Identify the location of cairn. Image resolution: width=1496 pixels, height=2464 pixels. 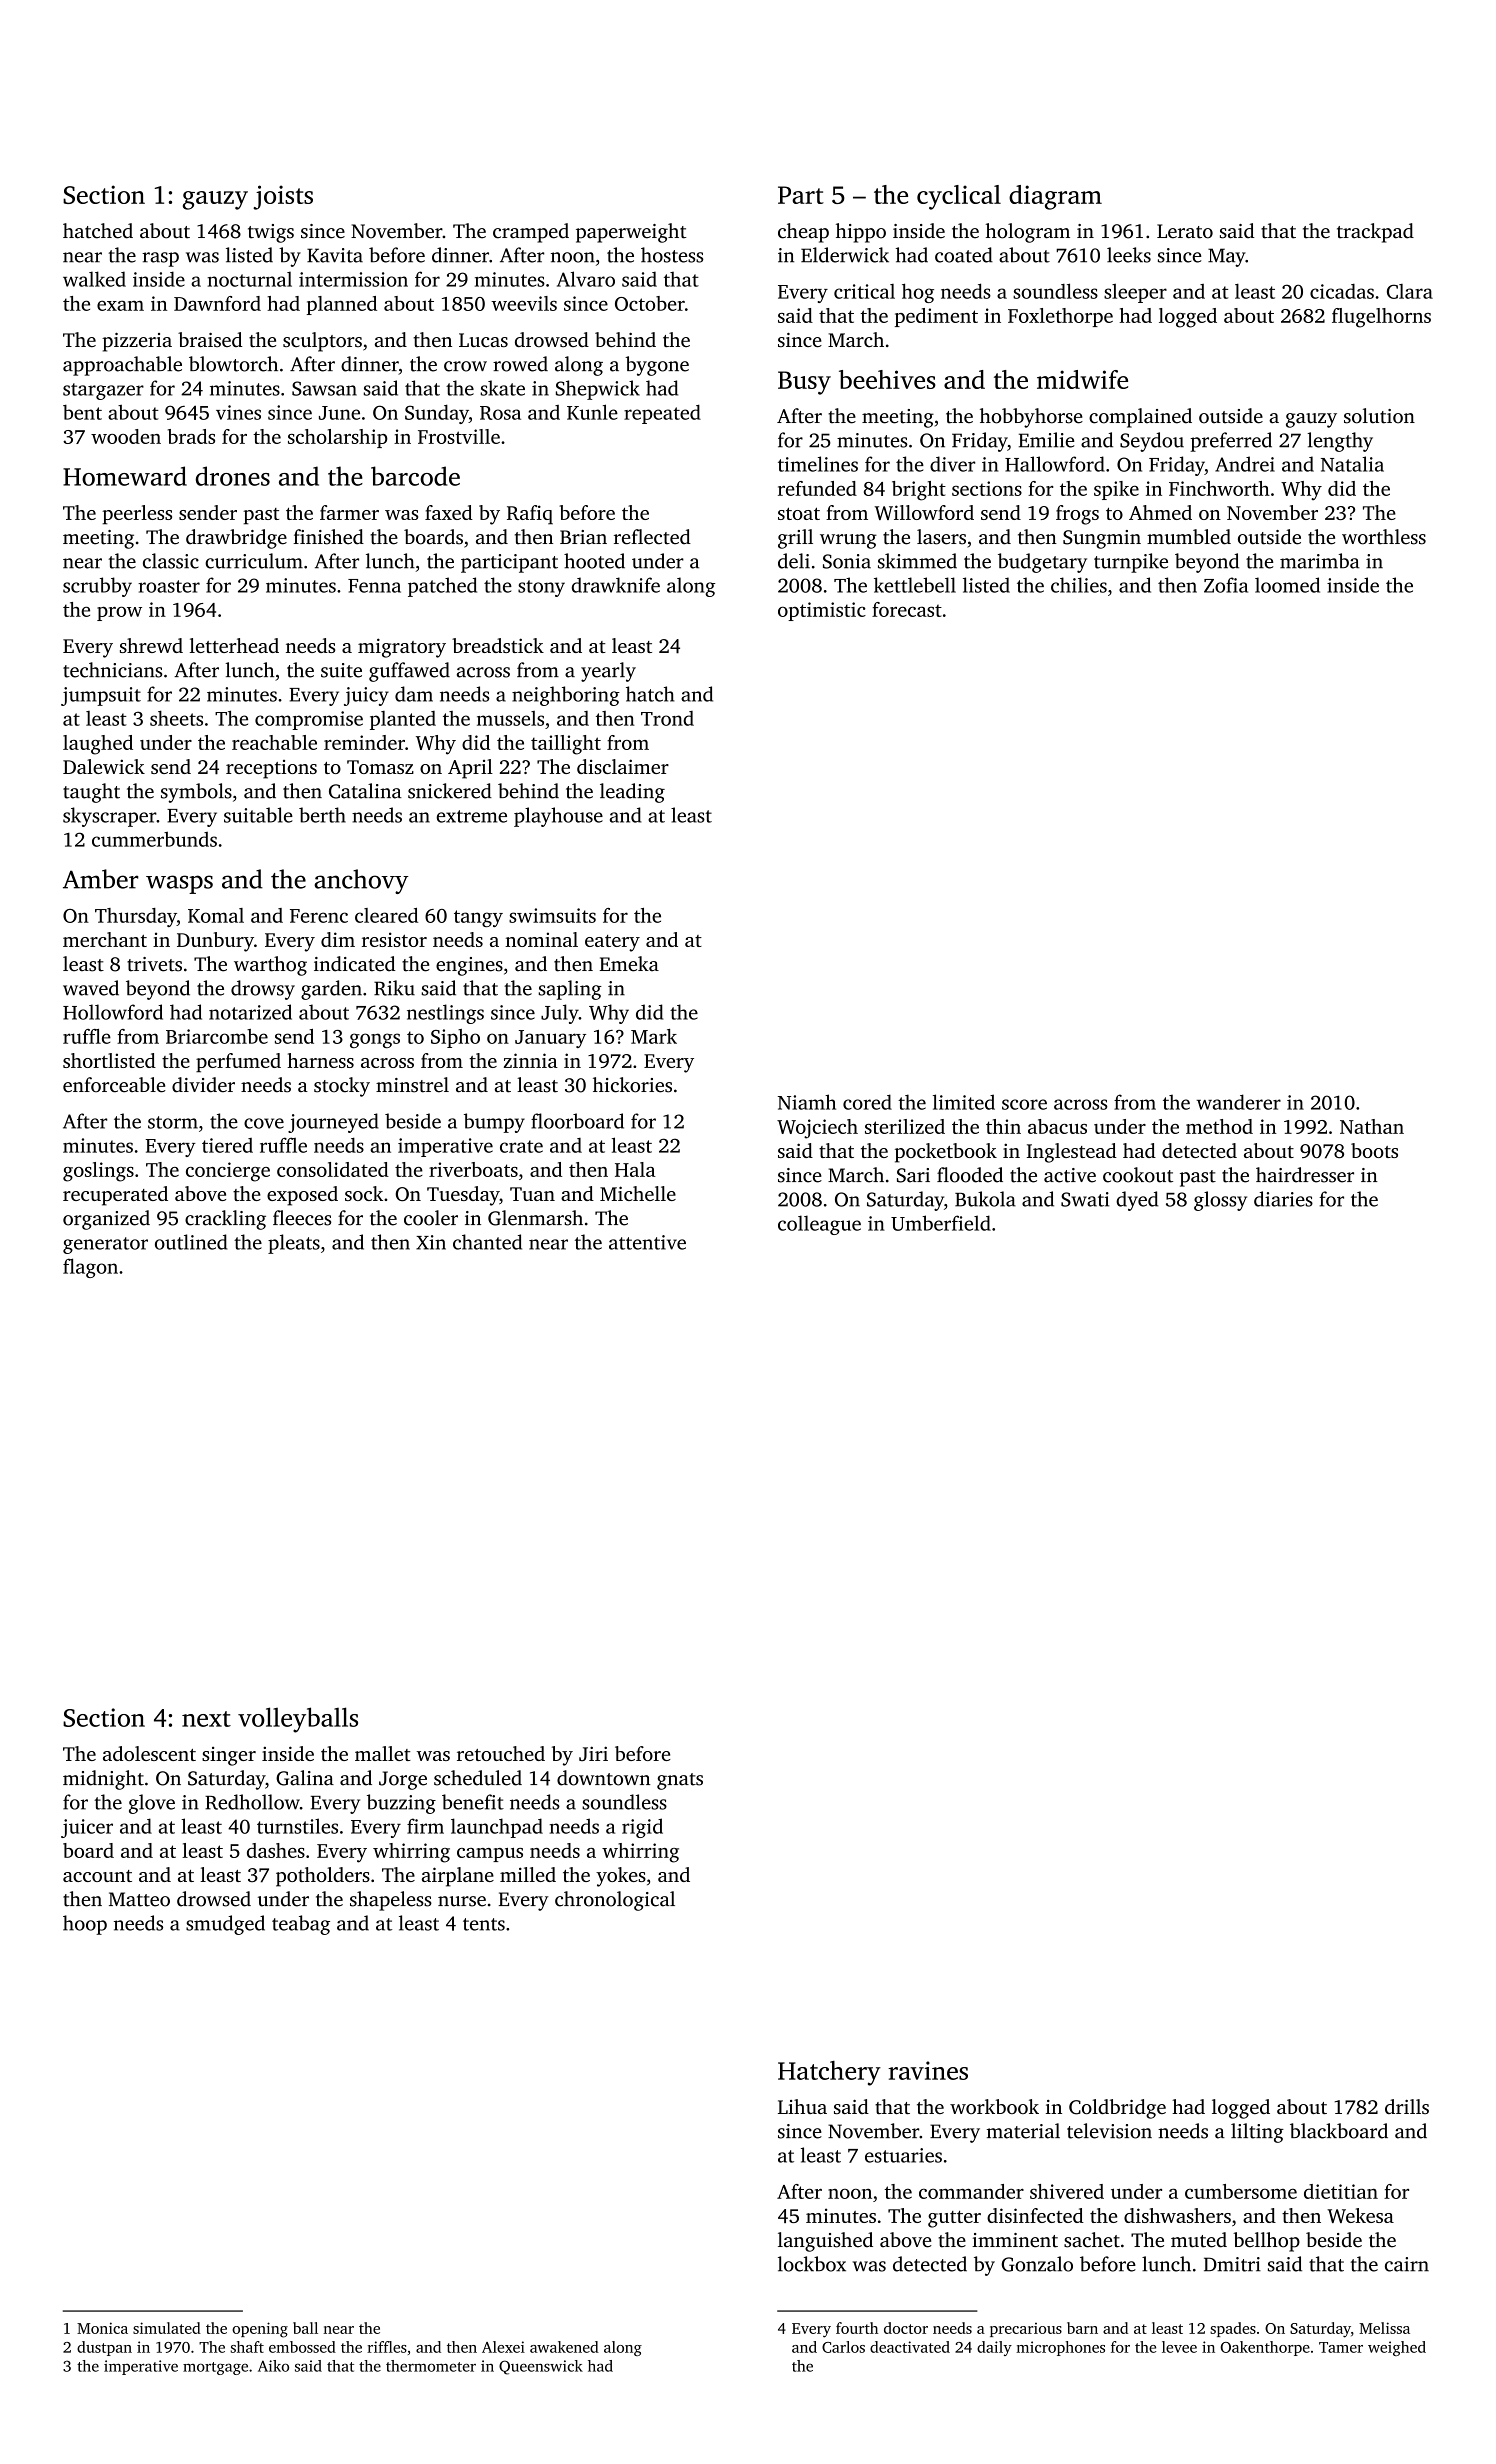
(1407, 2264).
